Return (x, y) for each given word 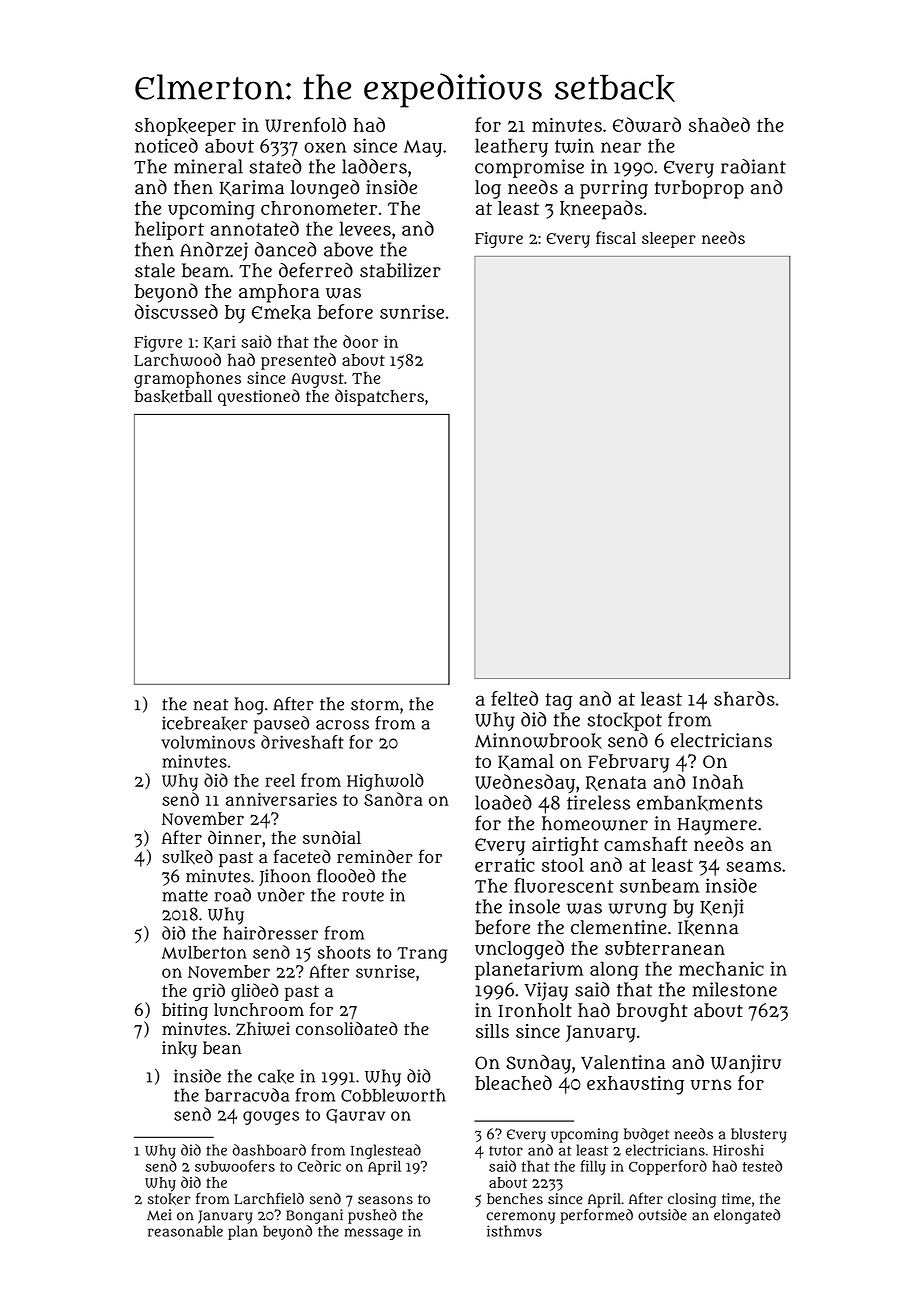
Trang (422, 955)
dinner (234, 837)
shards (744, 698)
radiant (753, 166)
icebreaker (205, 723)
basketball (173, 396)
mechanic (721, 968)
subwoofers (235, 1166)
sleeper (669, 240)
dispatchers (379, 397)
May (423, 148)
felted (514, 698)
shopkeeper (185, 127)
